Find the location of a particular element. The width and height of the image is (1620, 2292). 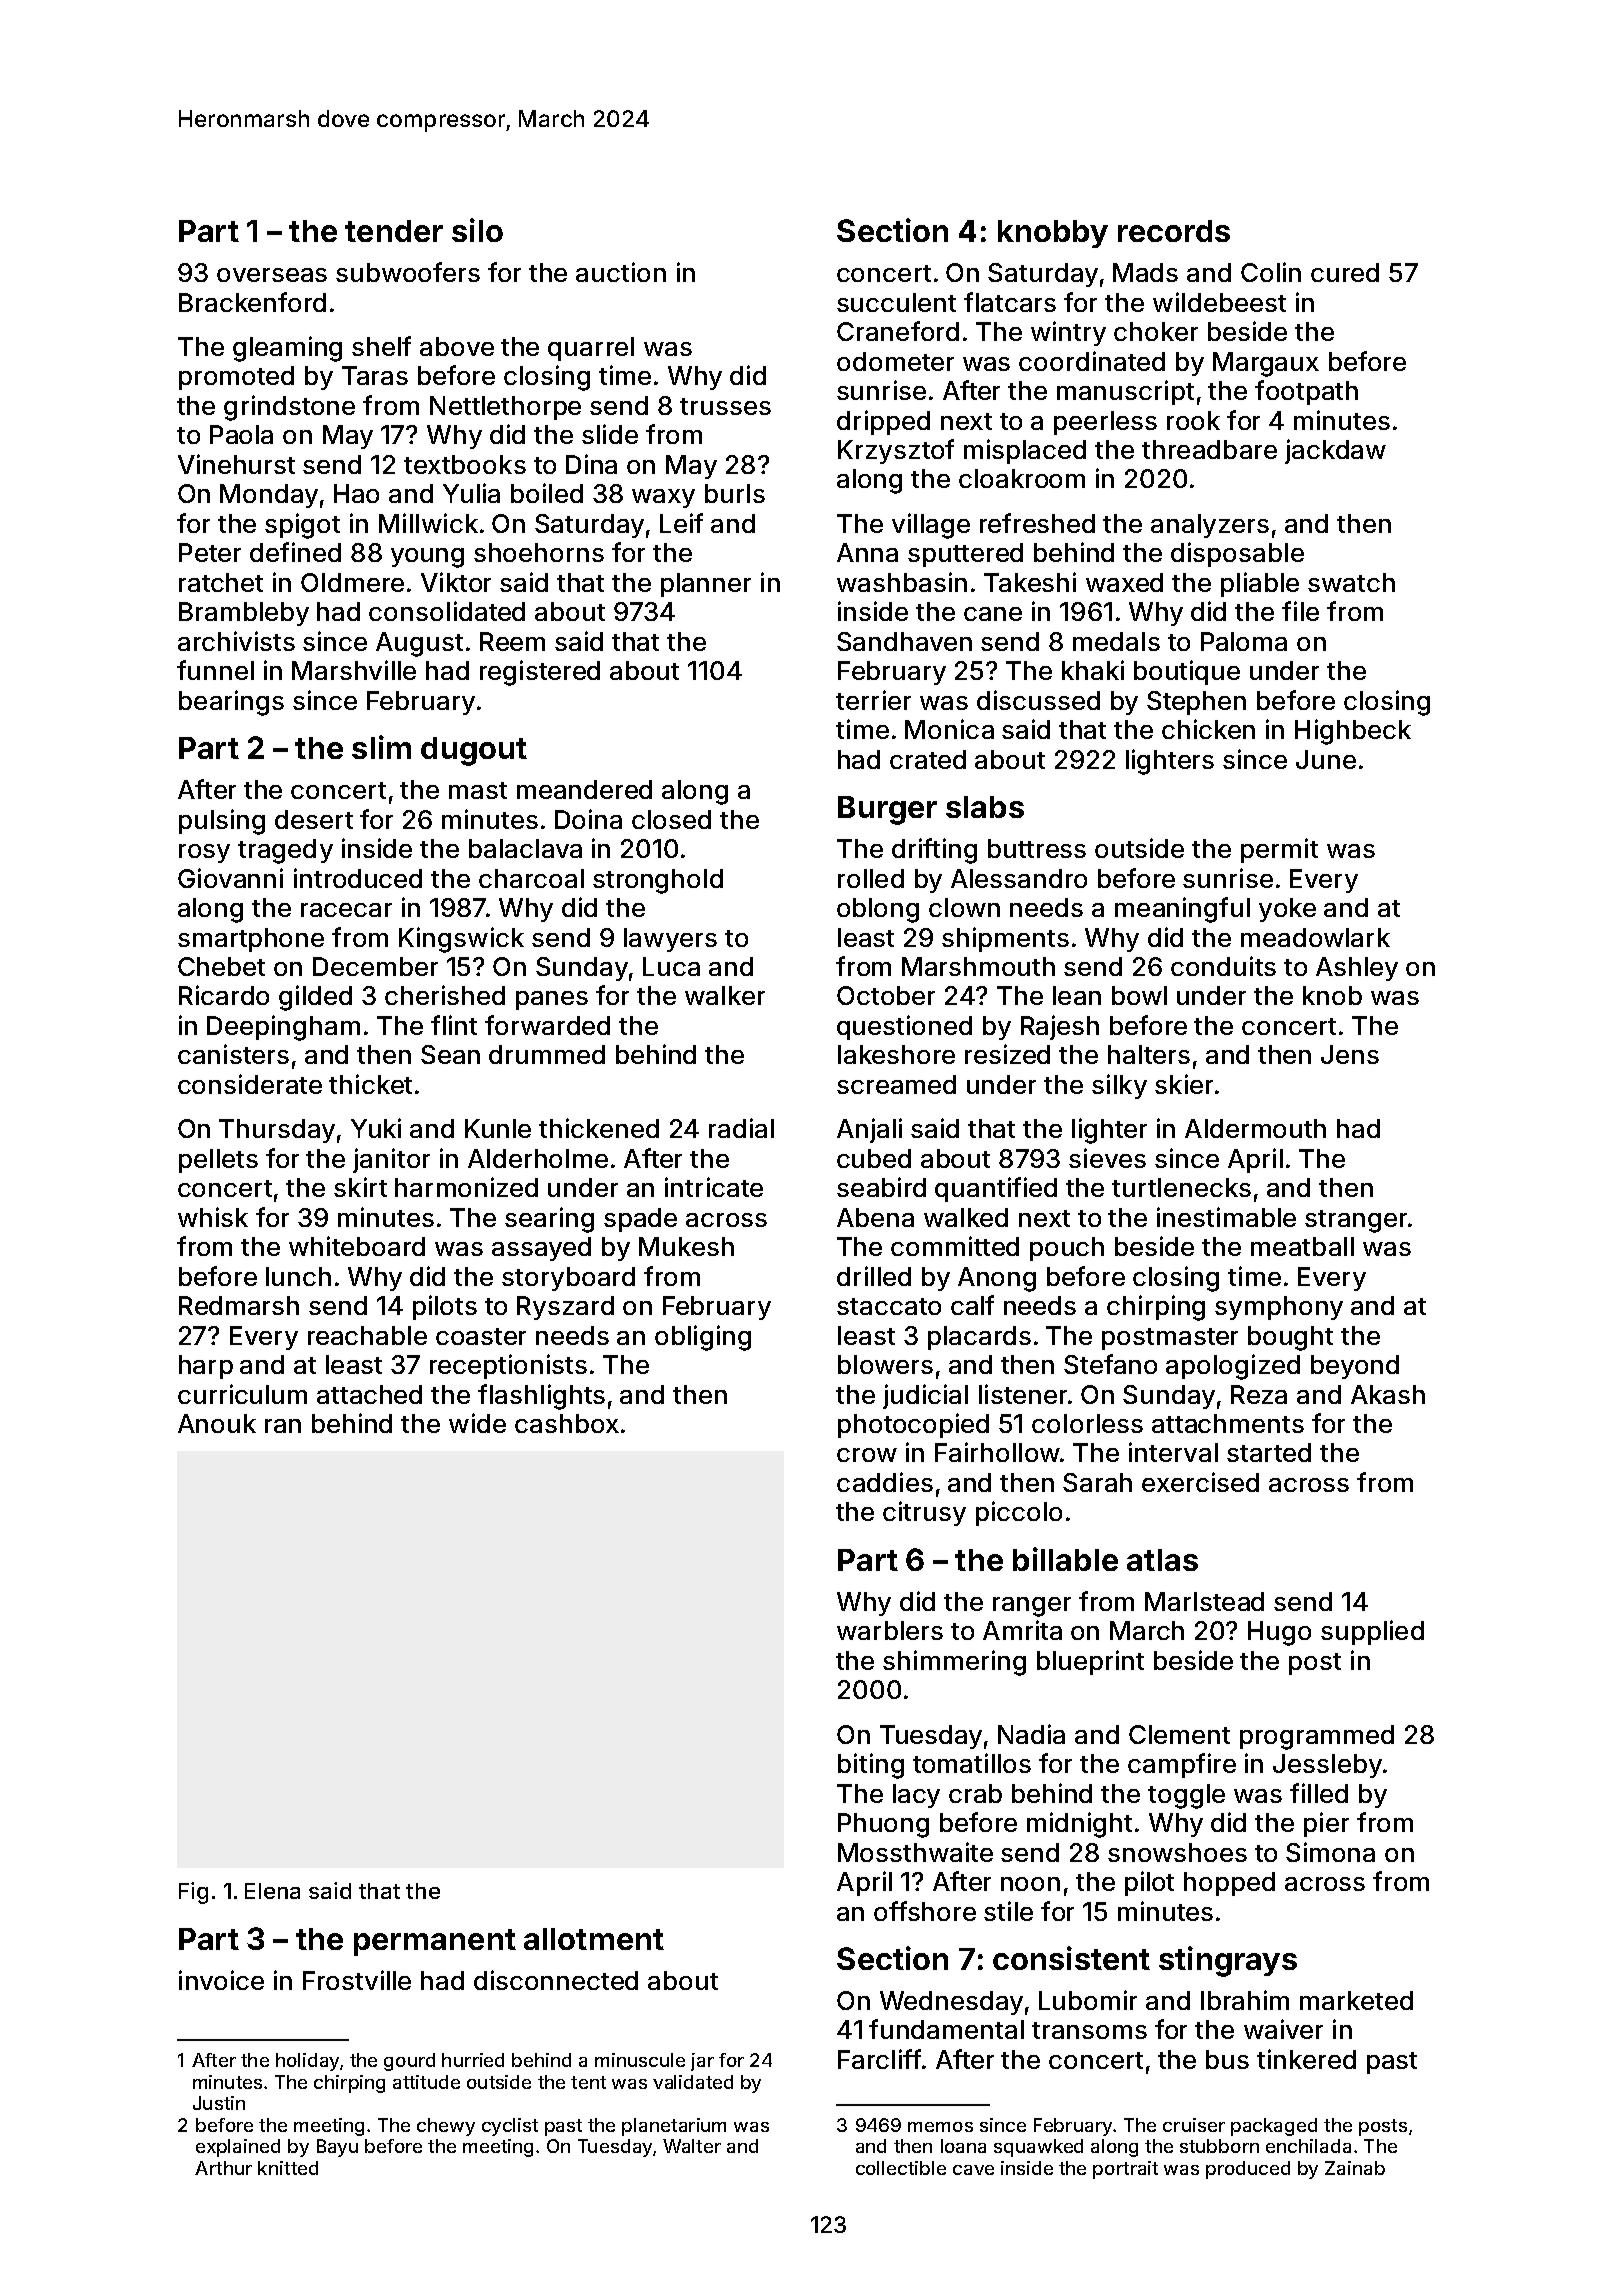

crated is located at coordinates (928, 759).
